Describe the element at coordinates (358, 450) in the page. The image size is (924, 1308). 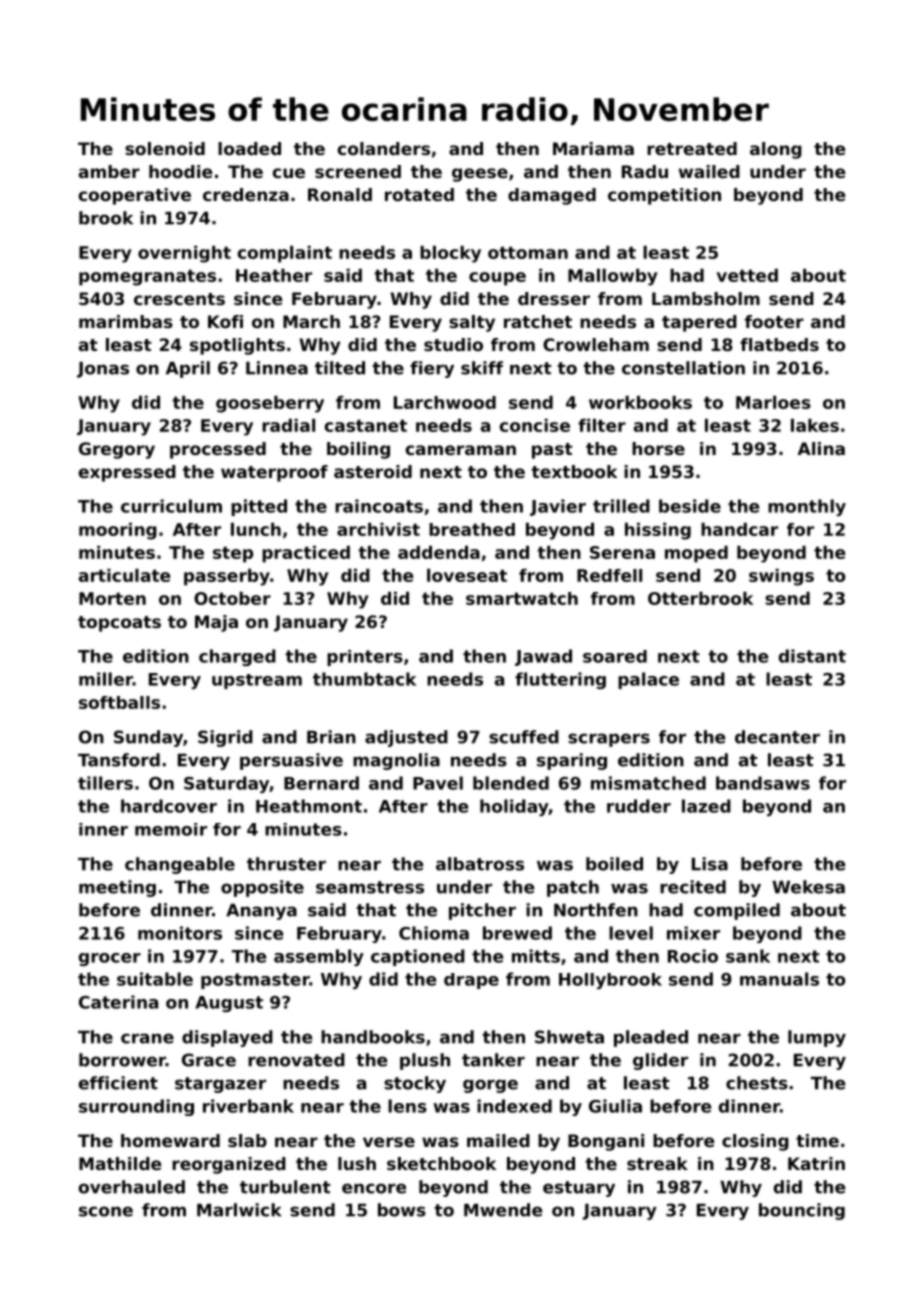
I see `boiling` at that location.
